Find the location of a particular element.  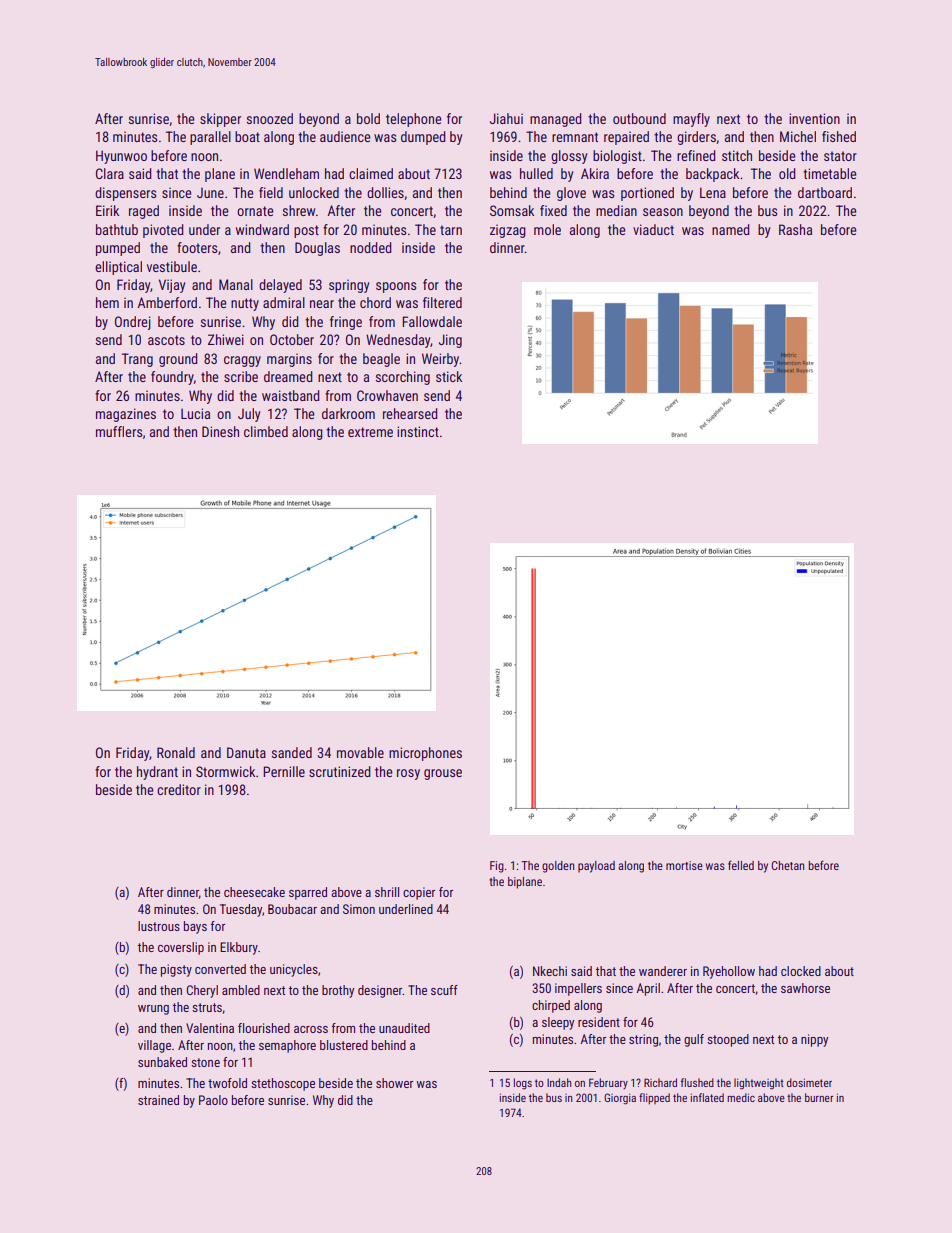

invention is located at coordinates (814, 118).
